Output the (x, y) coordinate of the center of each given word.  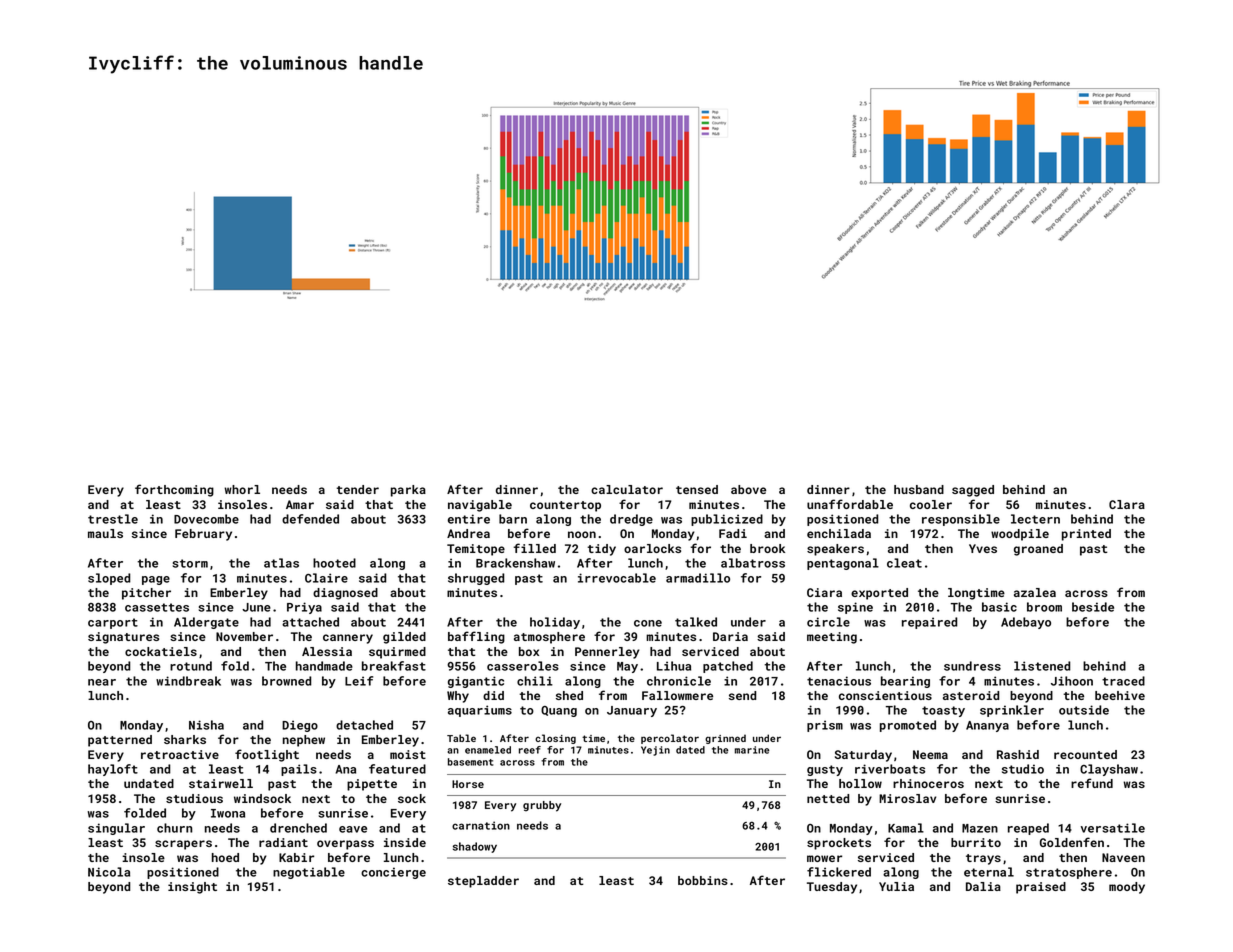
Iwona (228, 813)
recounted (1085, 754)
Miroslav (907, 798)
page (156, 580)
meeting (832, 638)
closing (555, 739)
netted (828, 798)
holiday (555, 623)
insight (192, 888)
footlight (267, 755)
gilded (404, 638)
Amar (300, 504)
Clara (1127, 504)
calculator (627, 489)
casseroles (523, 666)
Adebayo (1026, 623)
